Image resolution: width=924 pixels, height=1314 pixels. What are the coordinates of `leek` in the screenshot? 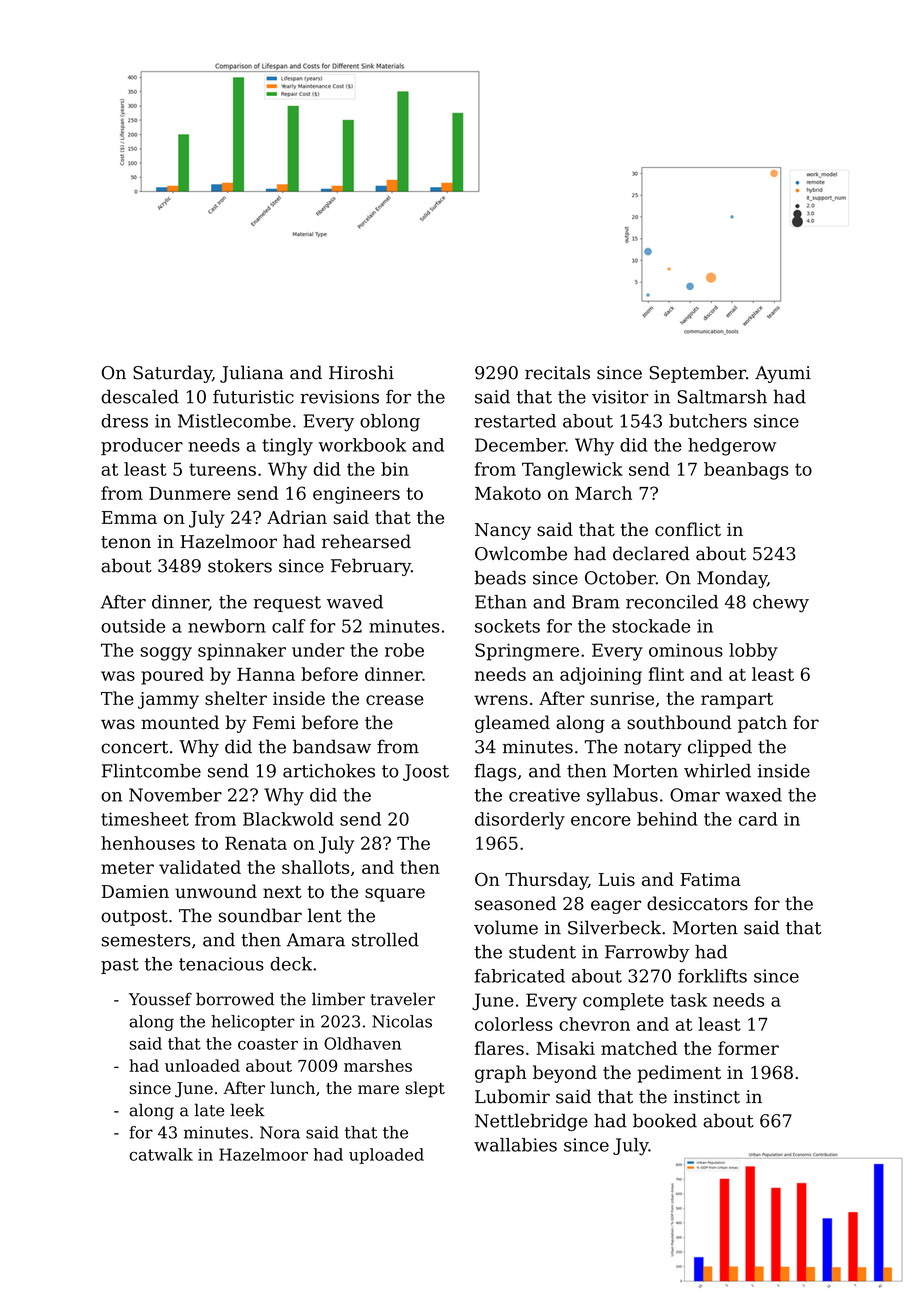 It's located at (247, 1110).
